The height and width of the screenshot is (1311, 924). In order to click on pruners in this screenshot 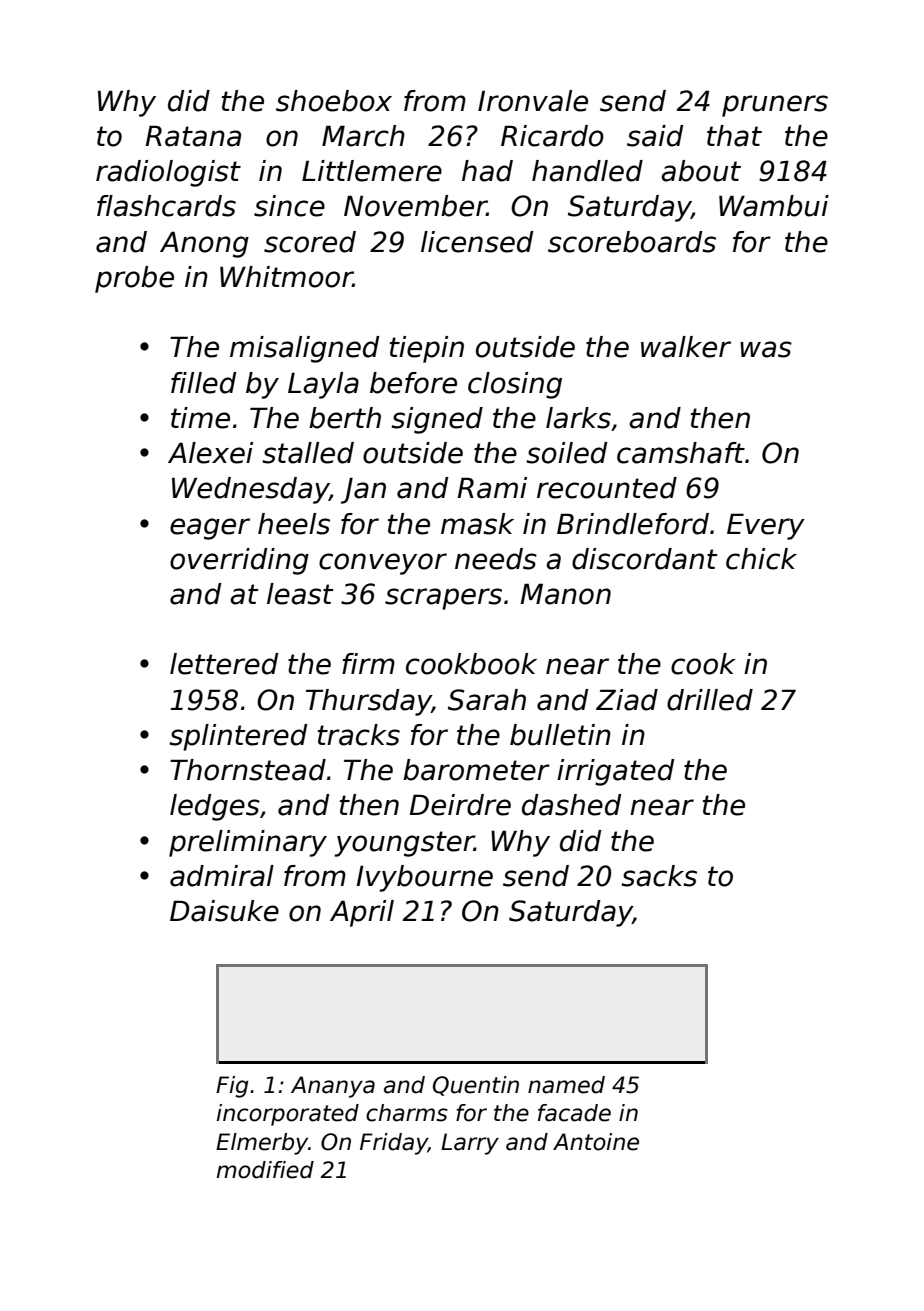, I will do `click(775, 106)`.
